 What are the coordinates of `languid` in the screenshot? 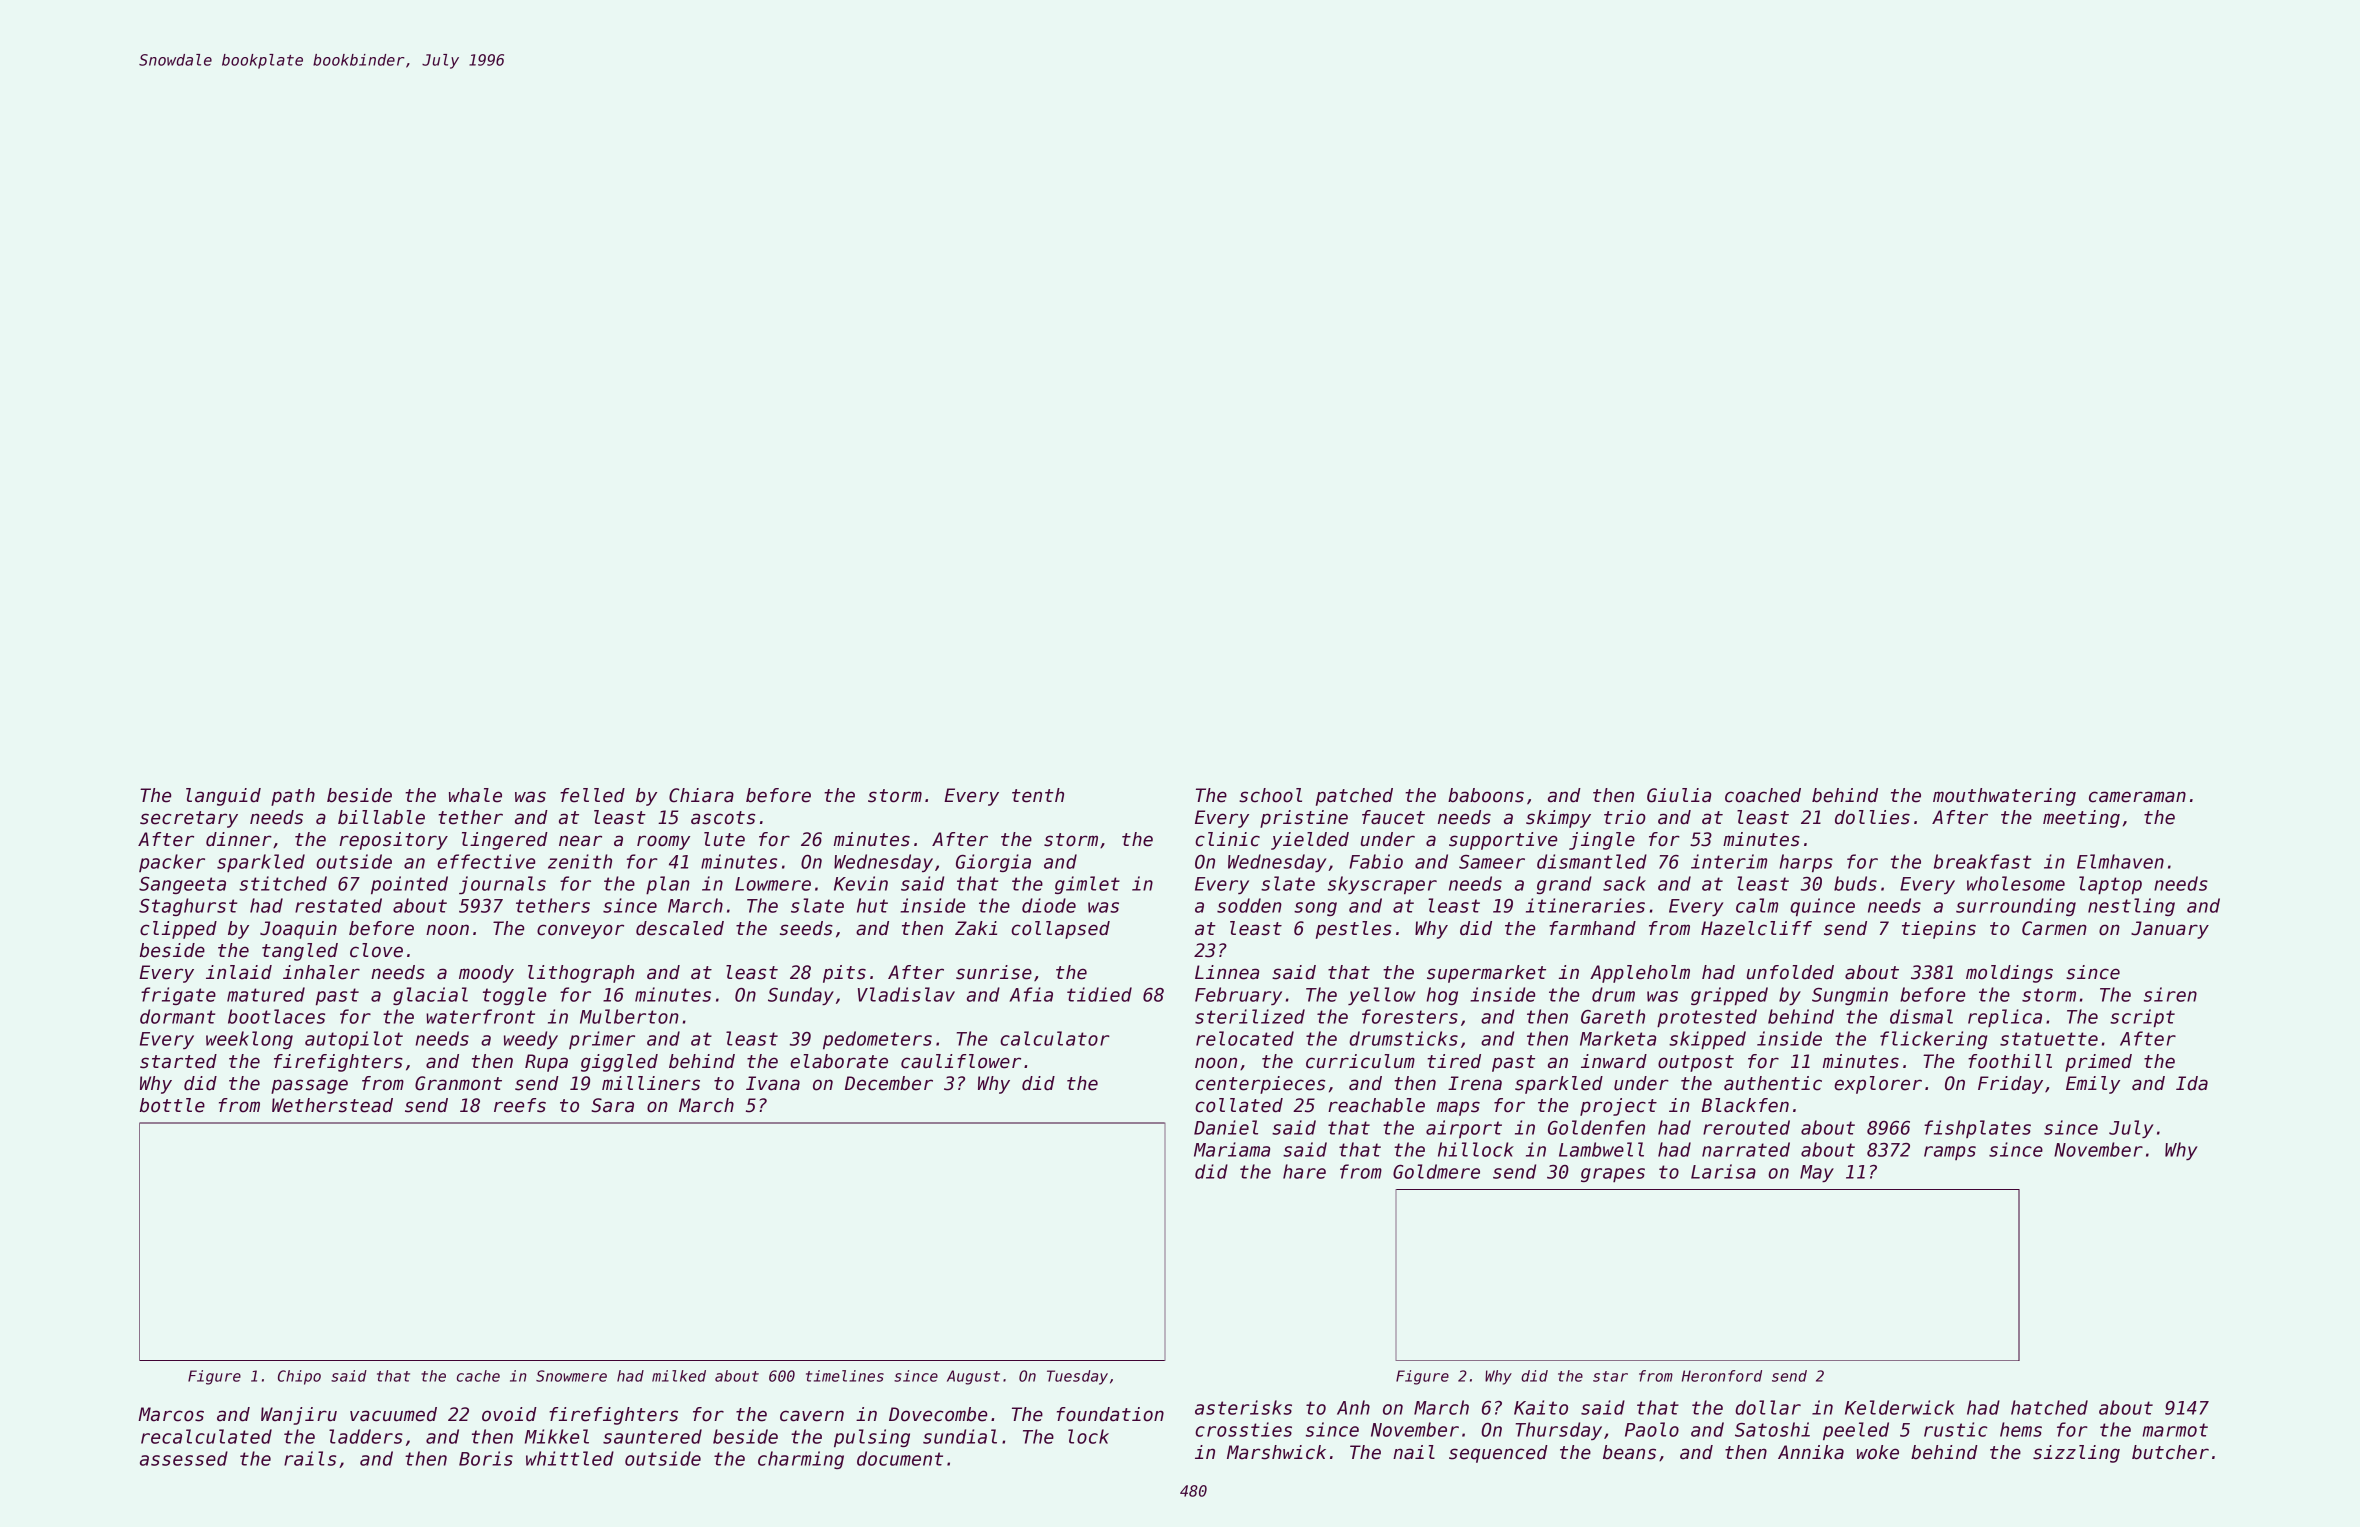 It's located at (223, 797).
